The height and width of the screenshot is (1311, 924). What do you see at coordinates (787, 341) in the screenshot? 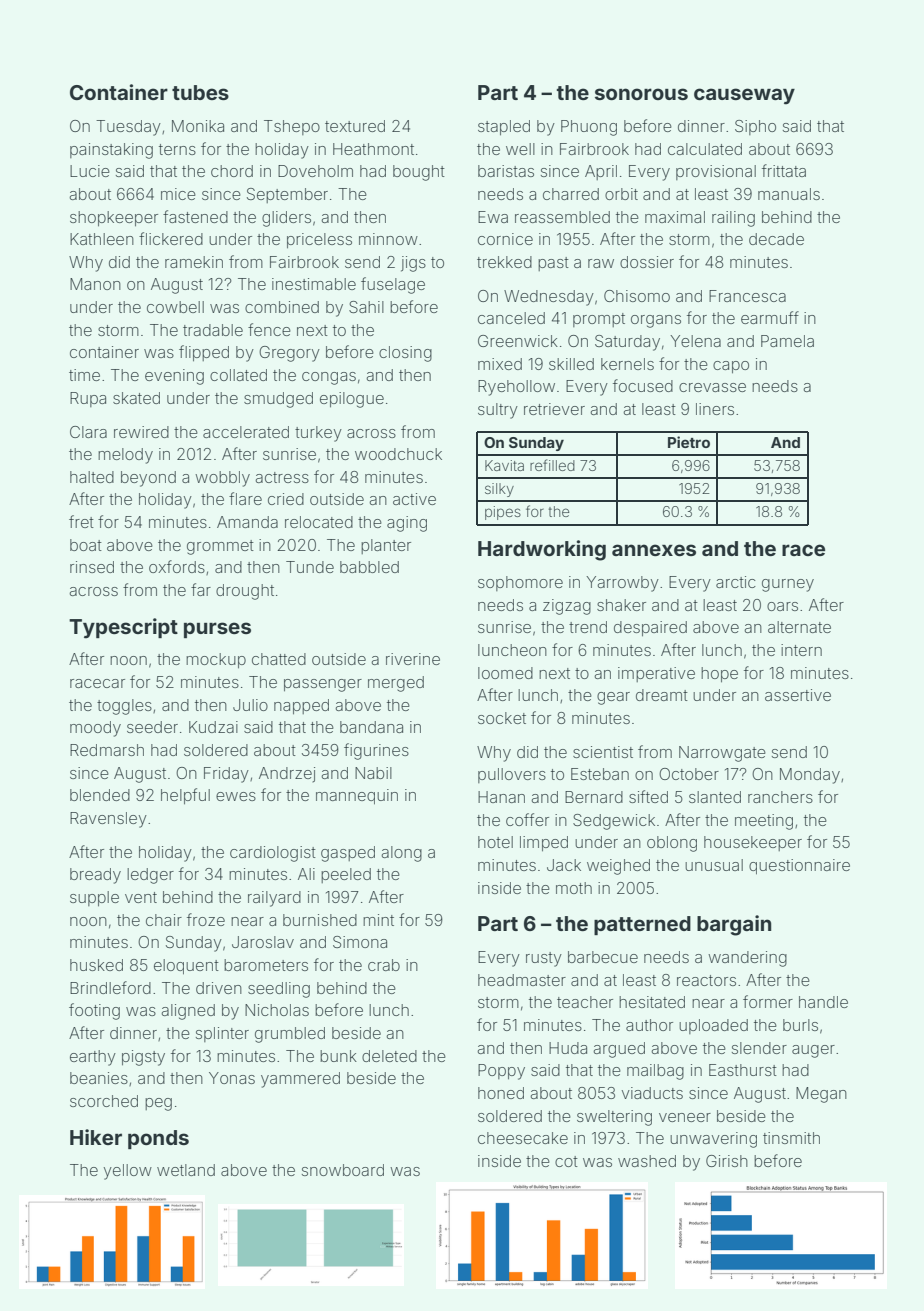
I see `Pamela` at bounding box center [787, 341].
